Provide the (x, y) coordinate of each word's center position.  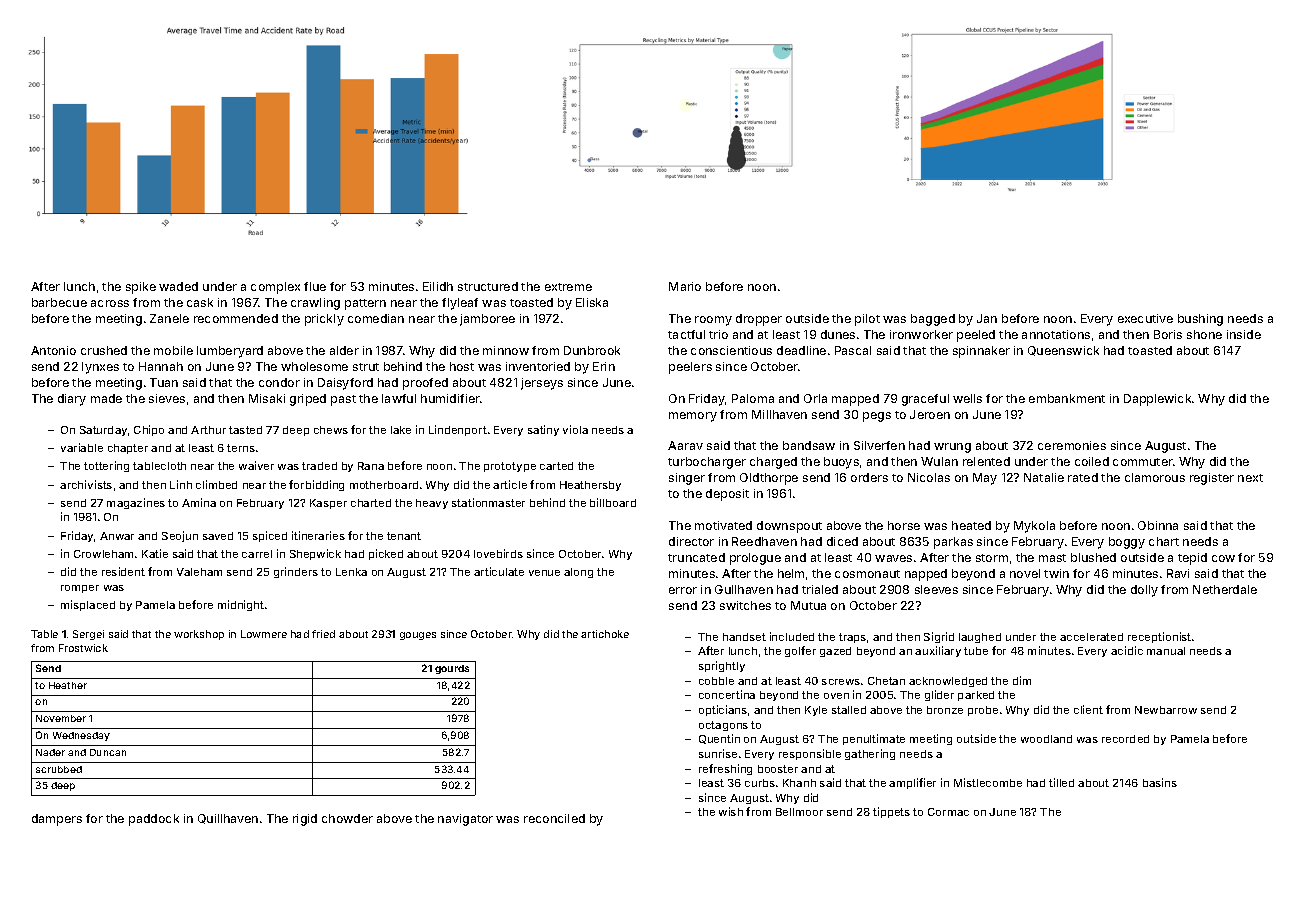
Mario (685, 286)
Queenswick (1063, 351)
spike (141, 288)
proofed (425, 384)
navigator (465, 820)
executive (1145, 318)
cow (1223, 558)
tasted (245, 430)
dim (1022, 680)
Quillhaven (228, 819)
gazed (835, 652)
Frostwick (83, 648)
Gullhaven (744, 589)
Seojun (180, 536)
